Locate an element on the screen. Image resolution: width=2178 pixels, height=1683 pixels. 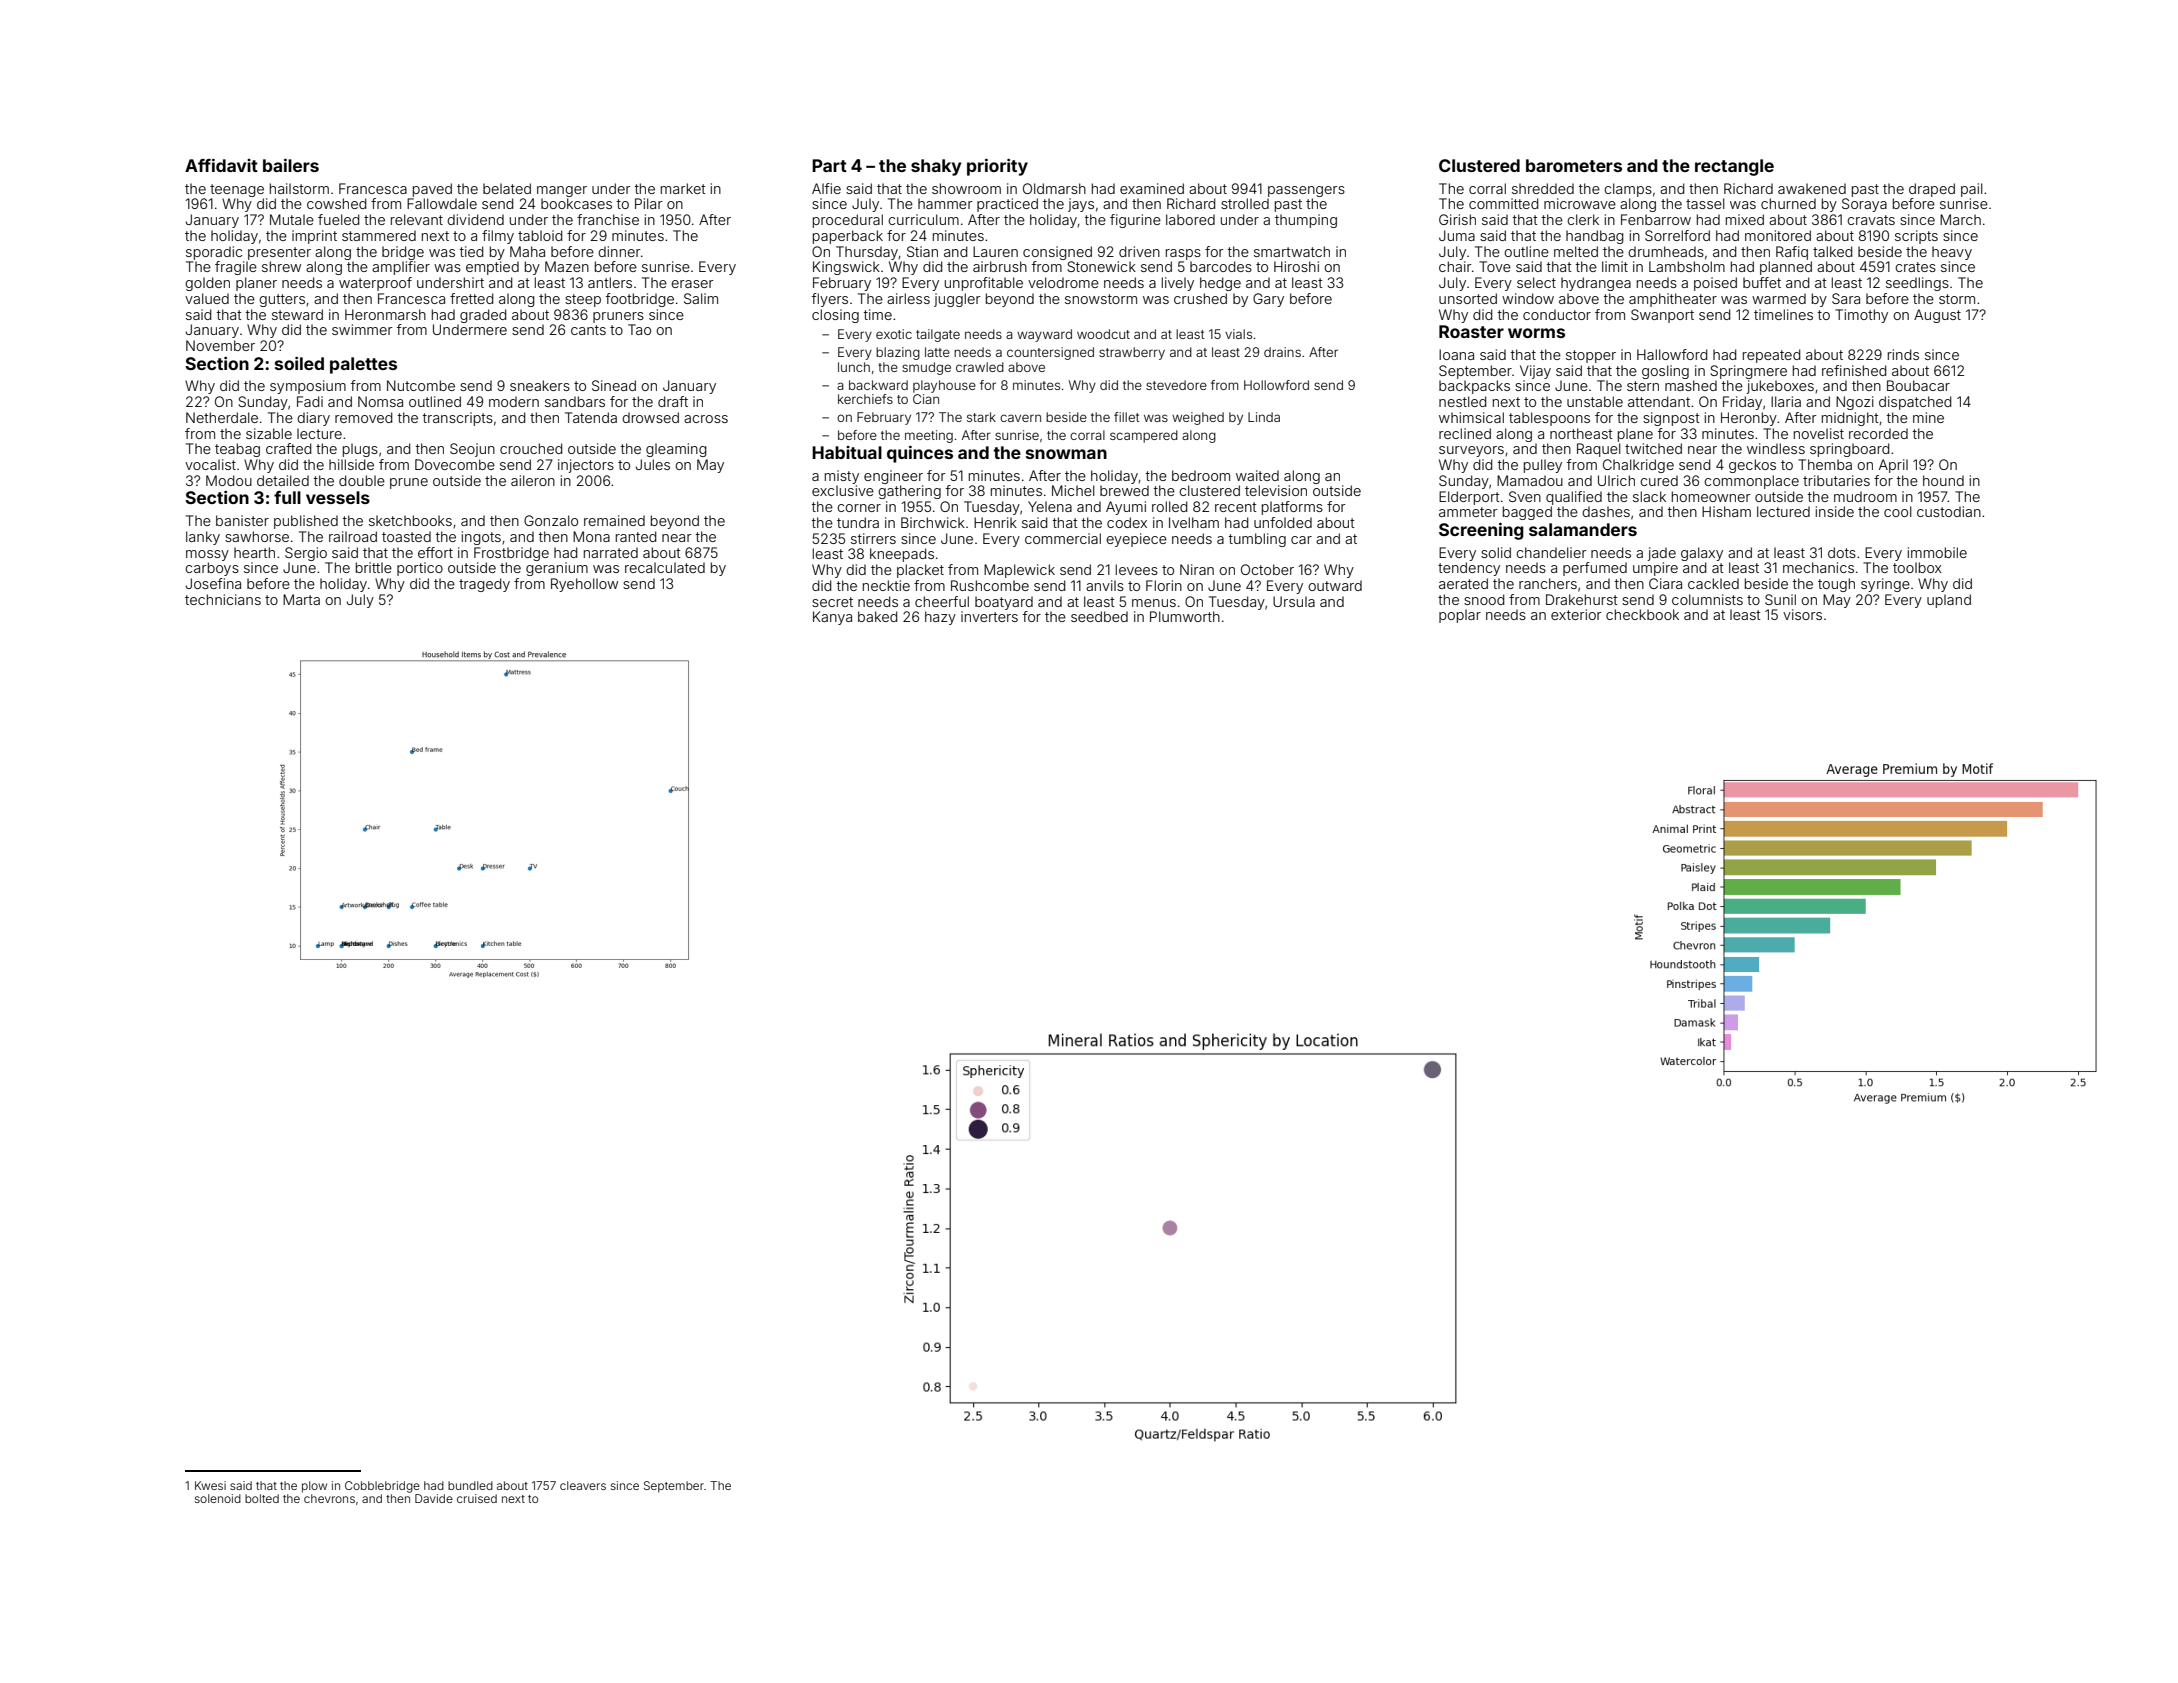
visors is located at coordinates (1802, 614).
